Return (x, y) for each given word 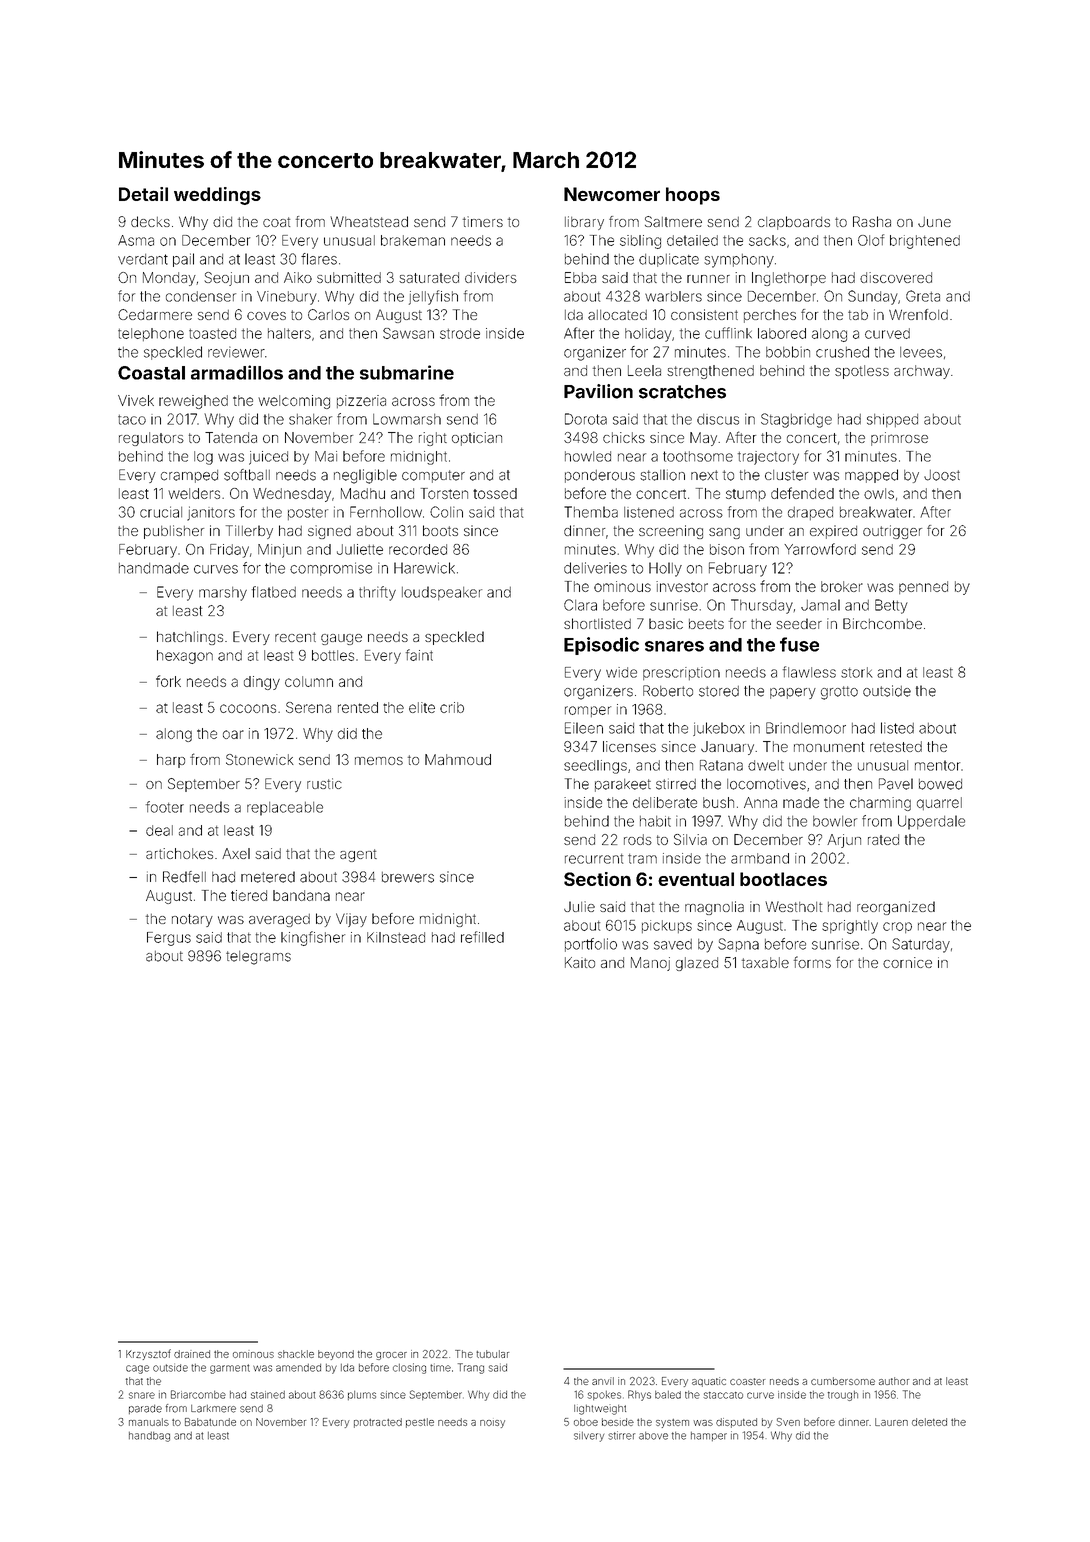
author (894, 1381)
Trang (471, 1368)
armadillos (237, 372)
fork (168, 681)
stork (857, 672)
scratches (682, 392)
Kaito (580, 962)
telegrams (258, 958)
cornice (907, 962)
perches (770, 316)
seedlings (595, 767)
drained (192, 1354)
